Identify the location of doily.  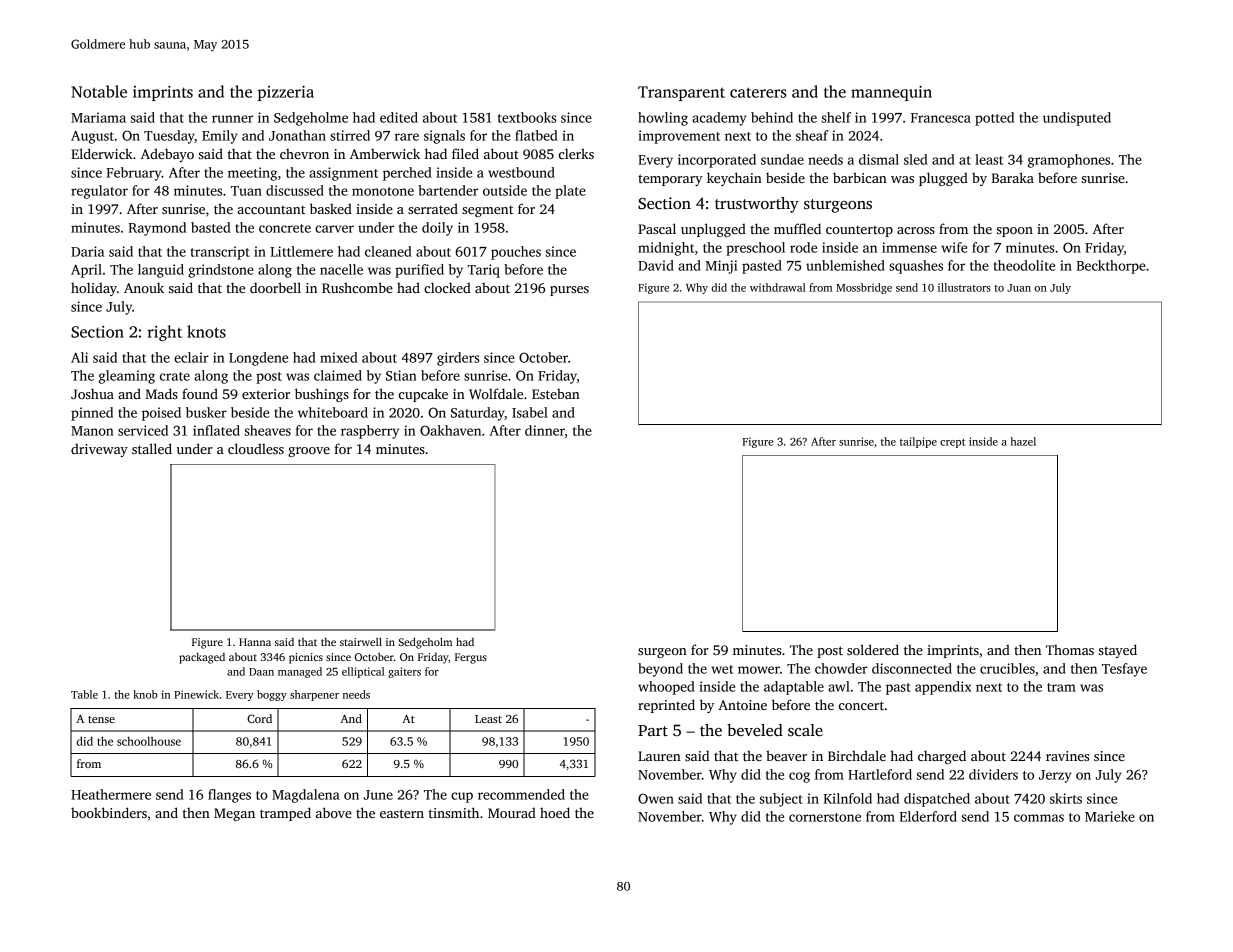
(437, 229).
